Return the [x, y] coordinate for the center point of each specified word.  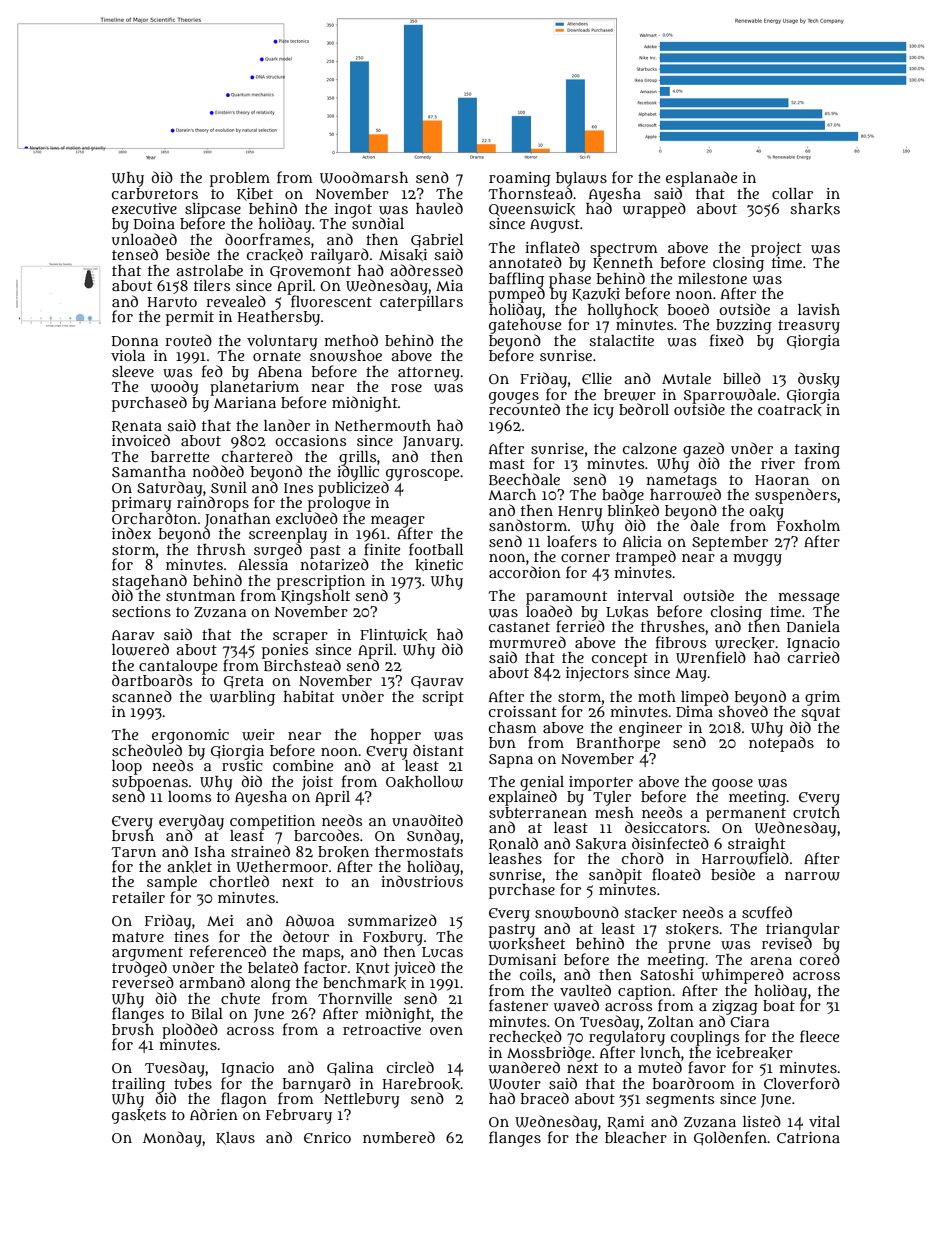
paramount [566, 598]
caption [645, 992]
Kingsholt [314, 597]
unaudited [427, 820]
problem [240, 179]
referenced [227, 951]
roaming [520, 179]
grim [822, 698]
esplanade [701, 179]
